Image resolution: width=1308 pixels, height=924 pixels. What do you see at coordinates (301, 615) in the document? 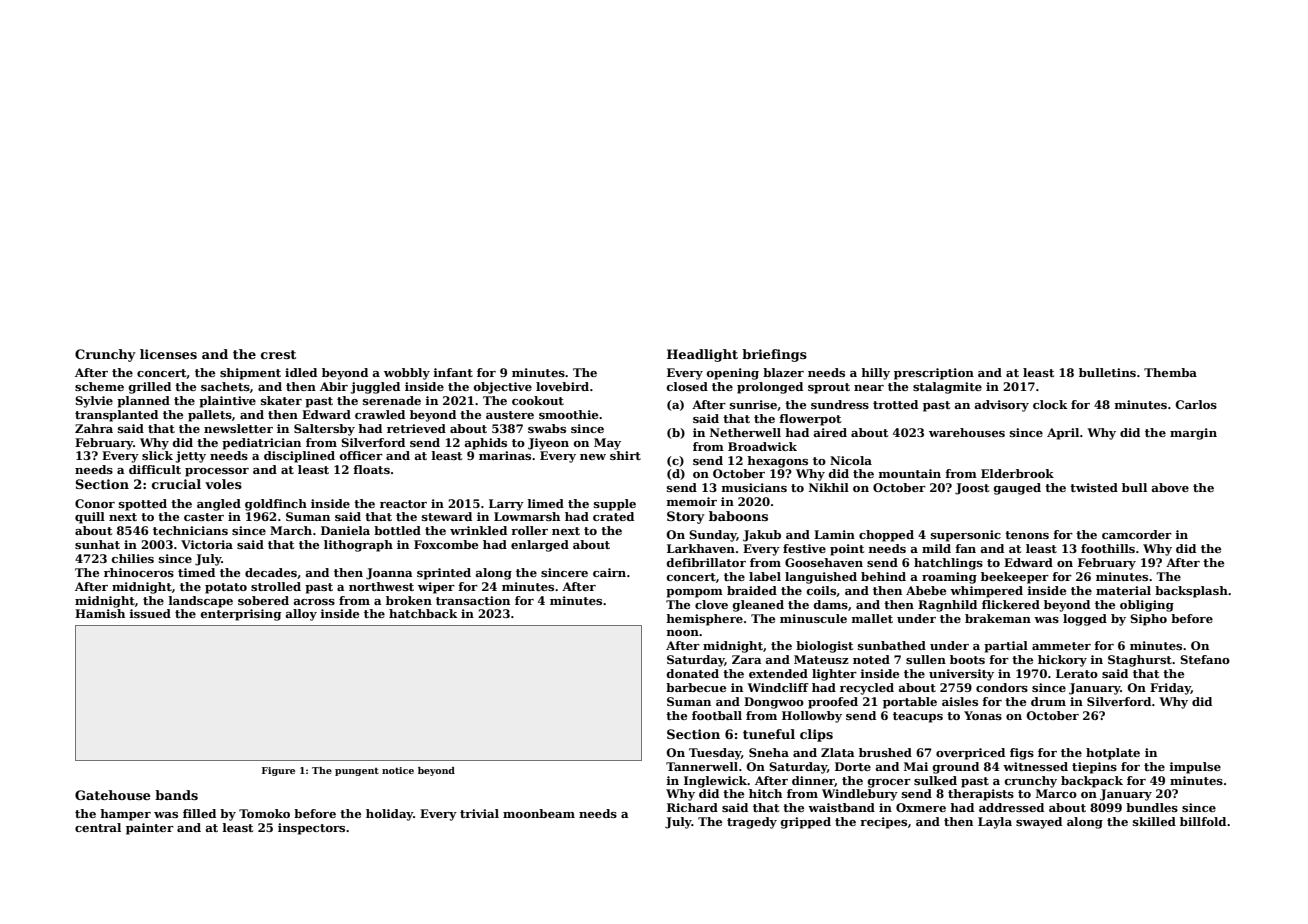
I see `alloy` at bounding box center [301, 615].
